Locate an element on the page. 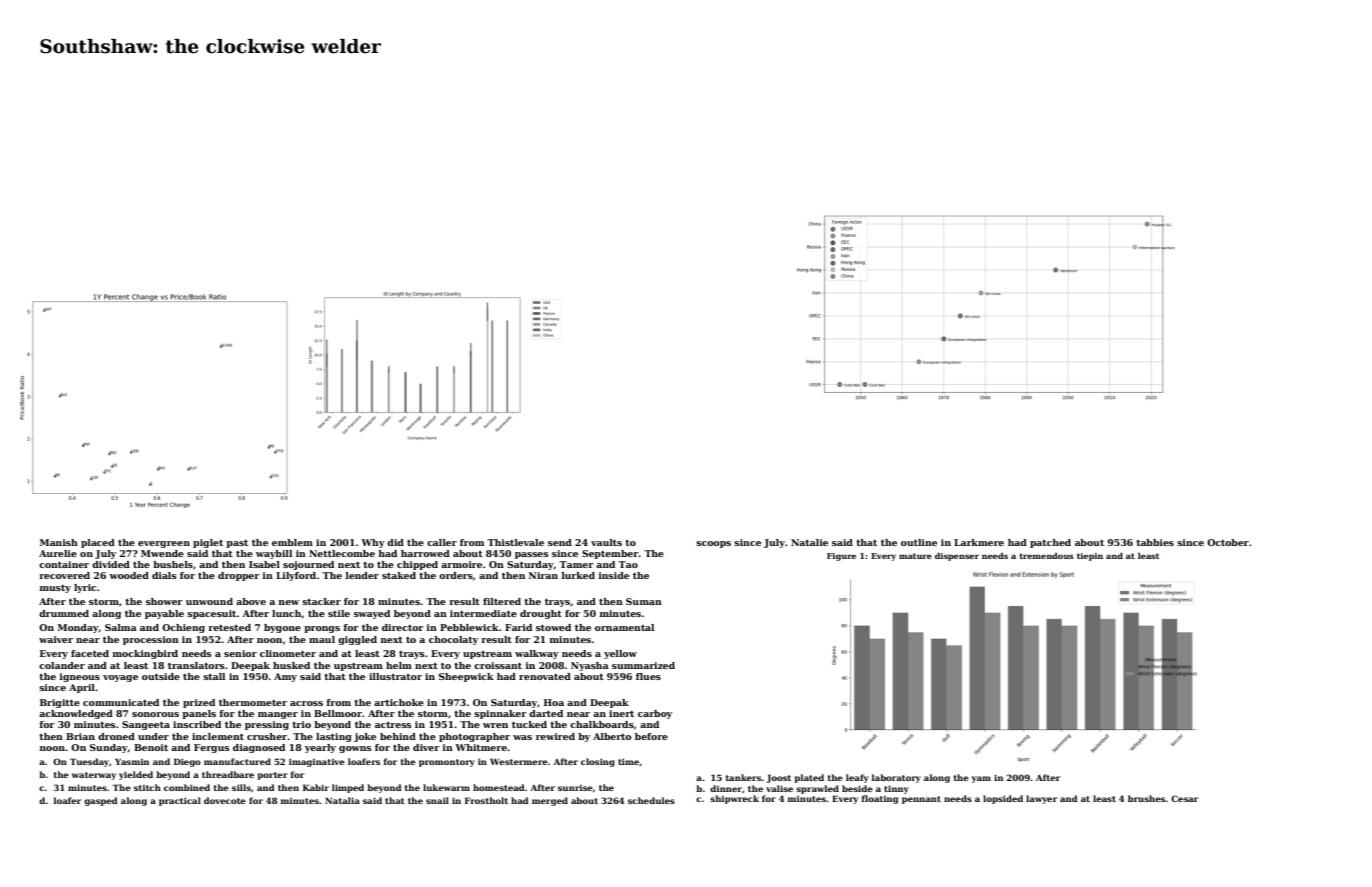 Image resolution: width=1372 pixels, height=887 pixels. Larkmere is located at coordinates (979, 542).
